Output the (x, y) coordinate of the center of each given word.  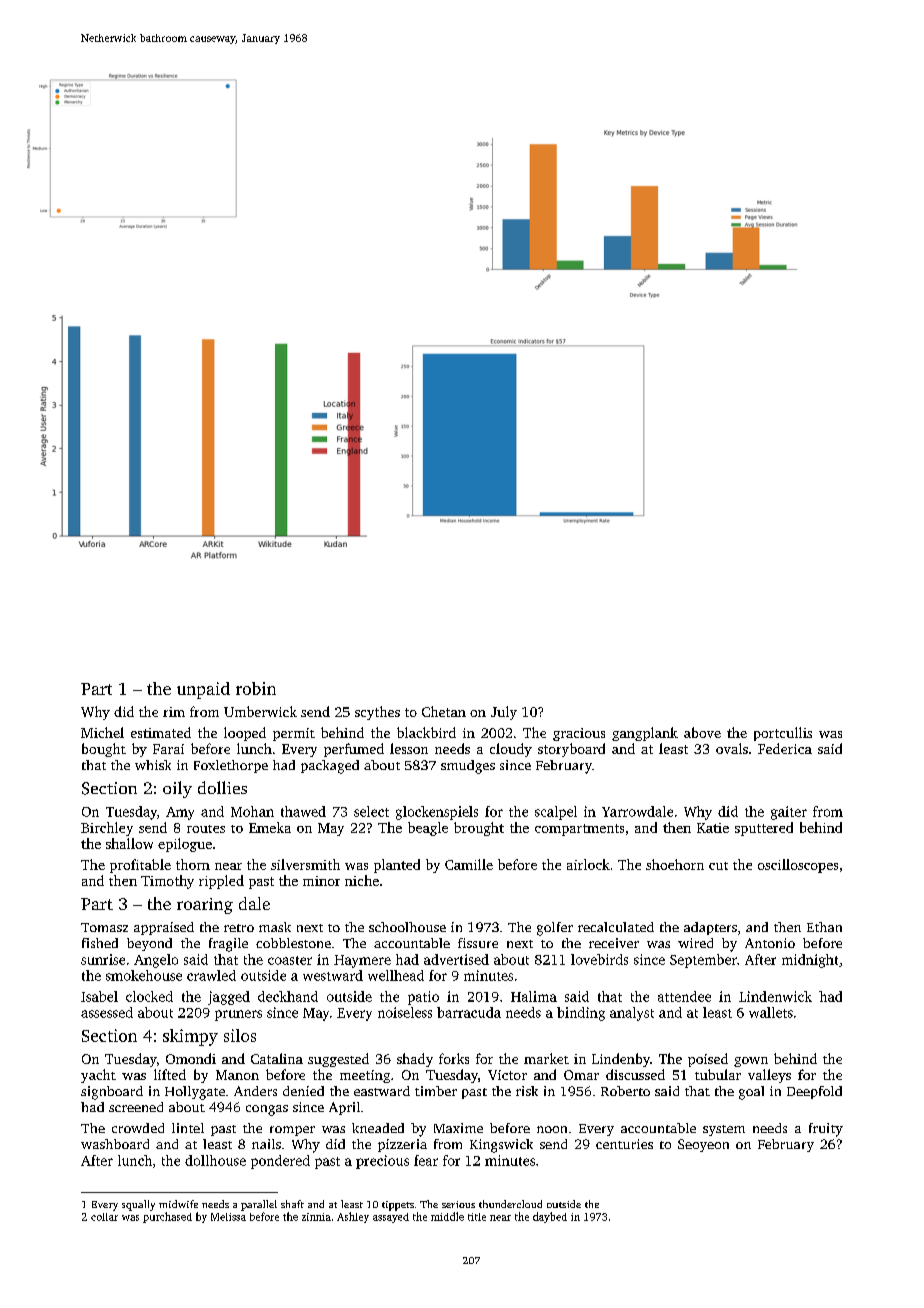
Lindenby (621, 1060)
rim (174, 712)
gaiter (789, 813)
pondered (280, 1162)
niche (362, 880)
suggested (338, 1060)
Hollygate (195, 1093)
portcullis (783, 734)
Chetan (444, 711)
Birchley (107, 829)
